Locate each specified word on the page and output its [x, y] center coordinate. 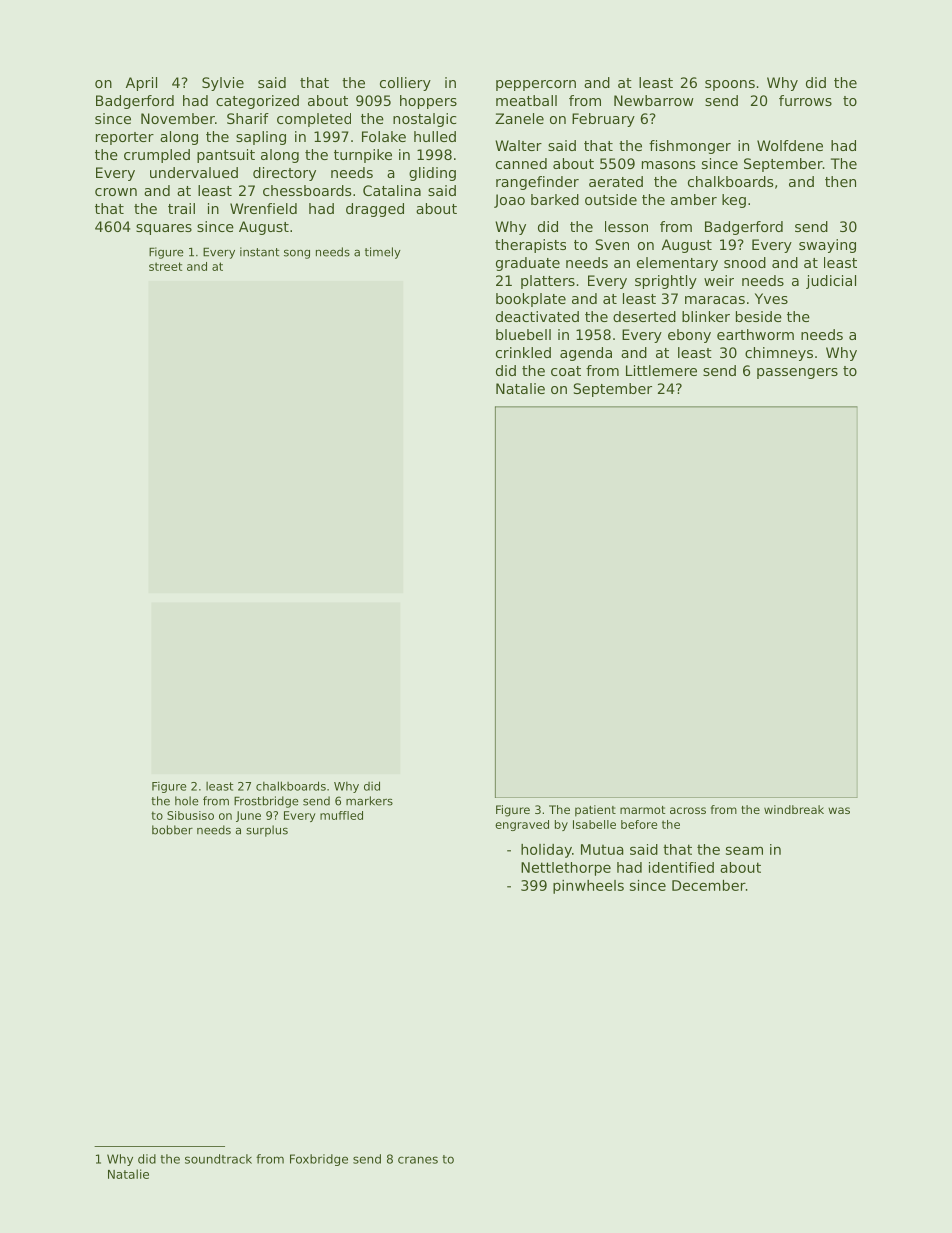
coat [566, 371]
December [709, 885]
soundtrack [218, 1159]
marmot [643, 810]
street [165, 266]
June [248, 816]
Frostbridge [266, 802]
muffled [341, 815]
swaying [827, 246]
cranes [418, 1160]
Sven [612, 244]
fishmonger [690, 147]
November [178, 118]
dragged [375, 210]
